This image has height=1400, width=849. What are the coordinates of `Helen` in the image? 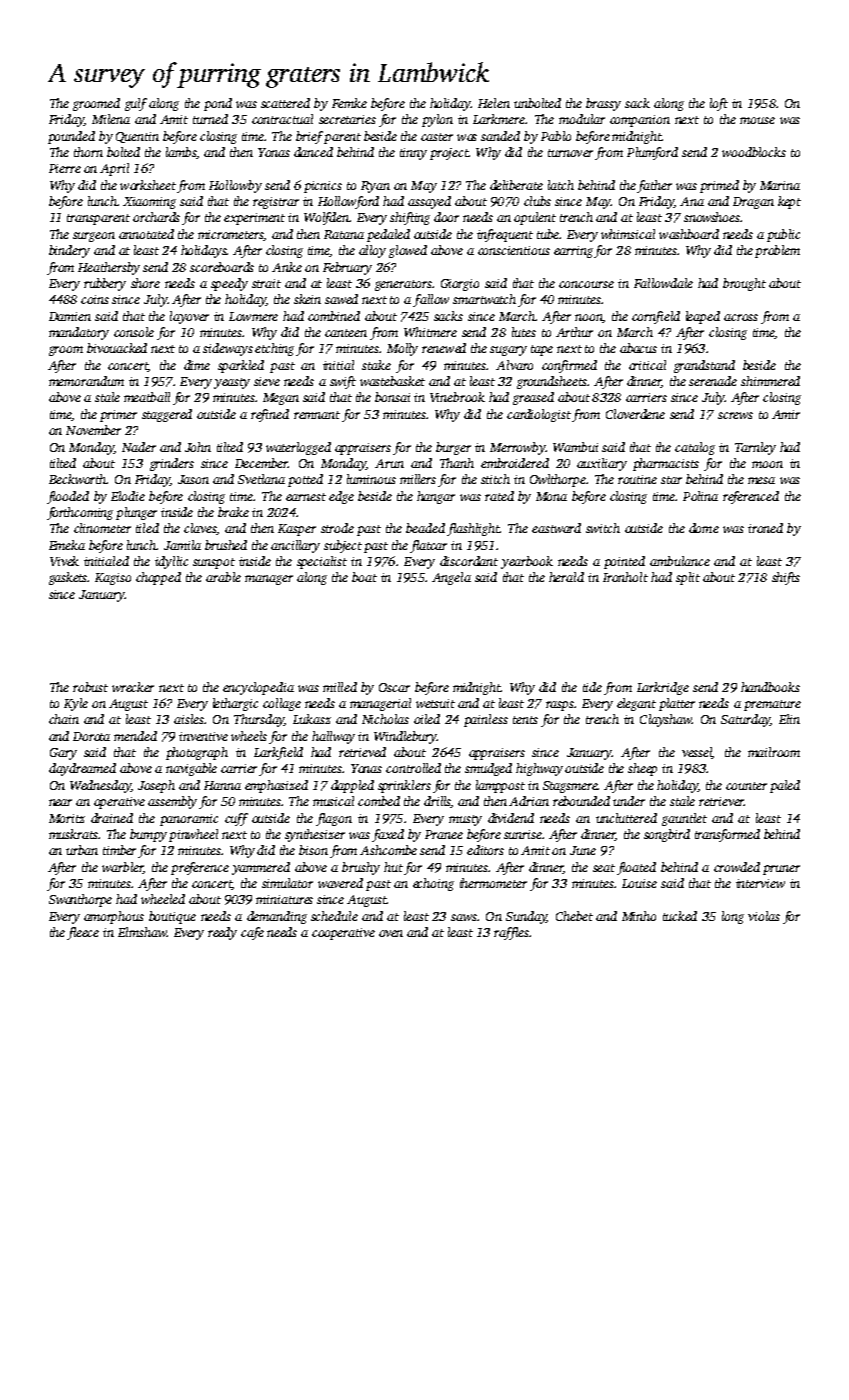 It's located at (494, 103).
